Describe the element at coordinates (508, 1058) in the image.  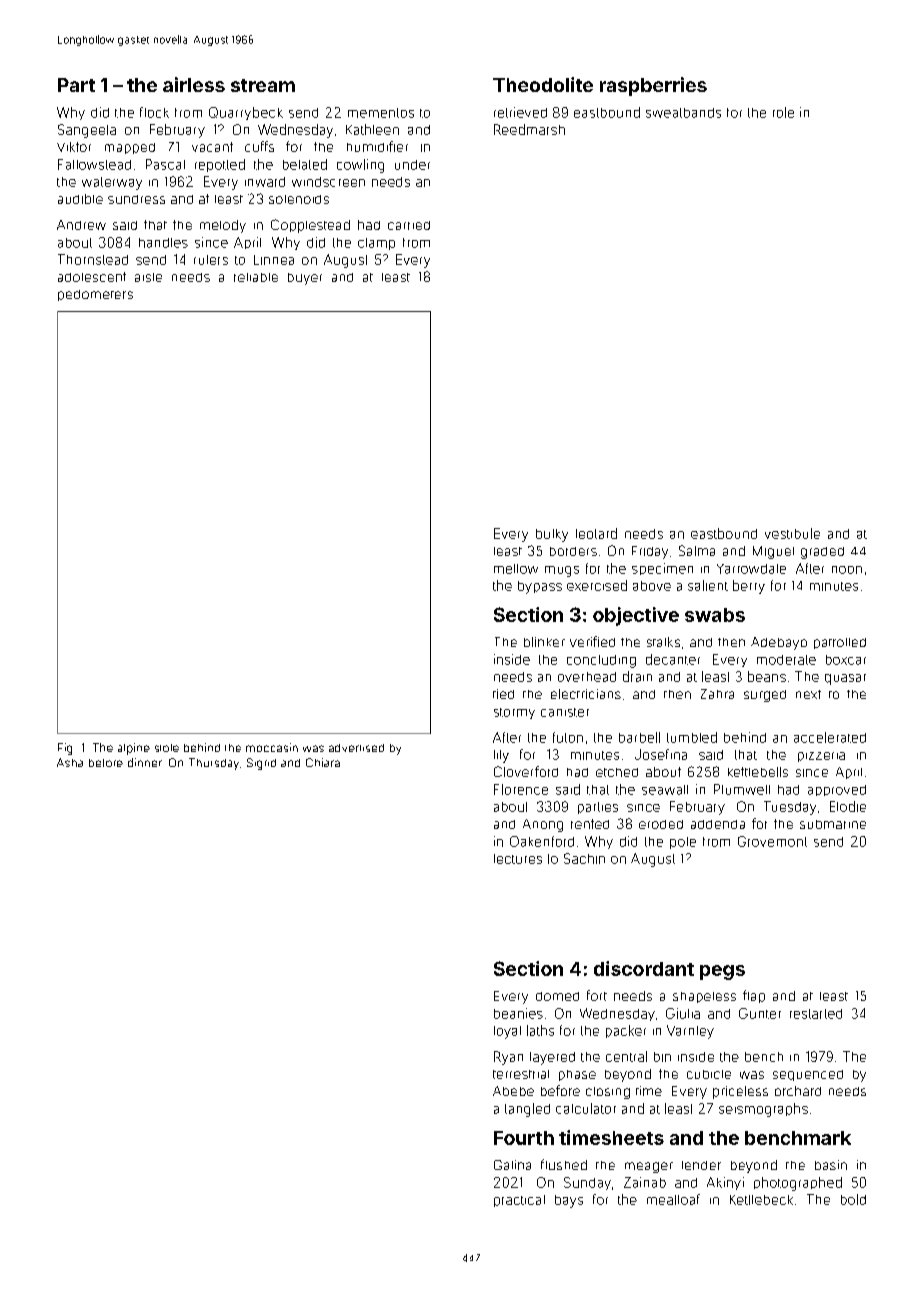
I see `Ryan` at that location.
